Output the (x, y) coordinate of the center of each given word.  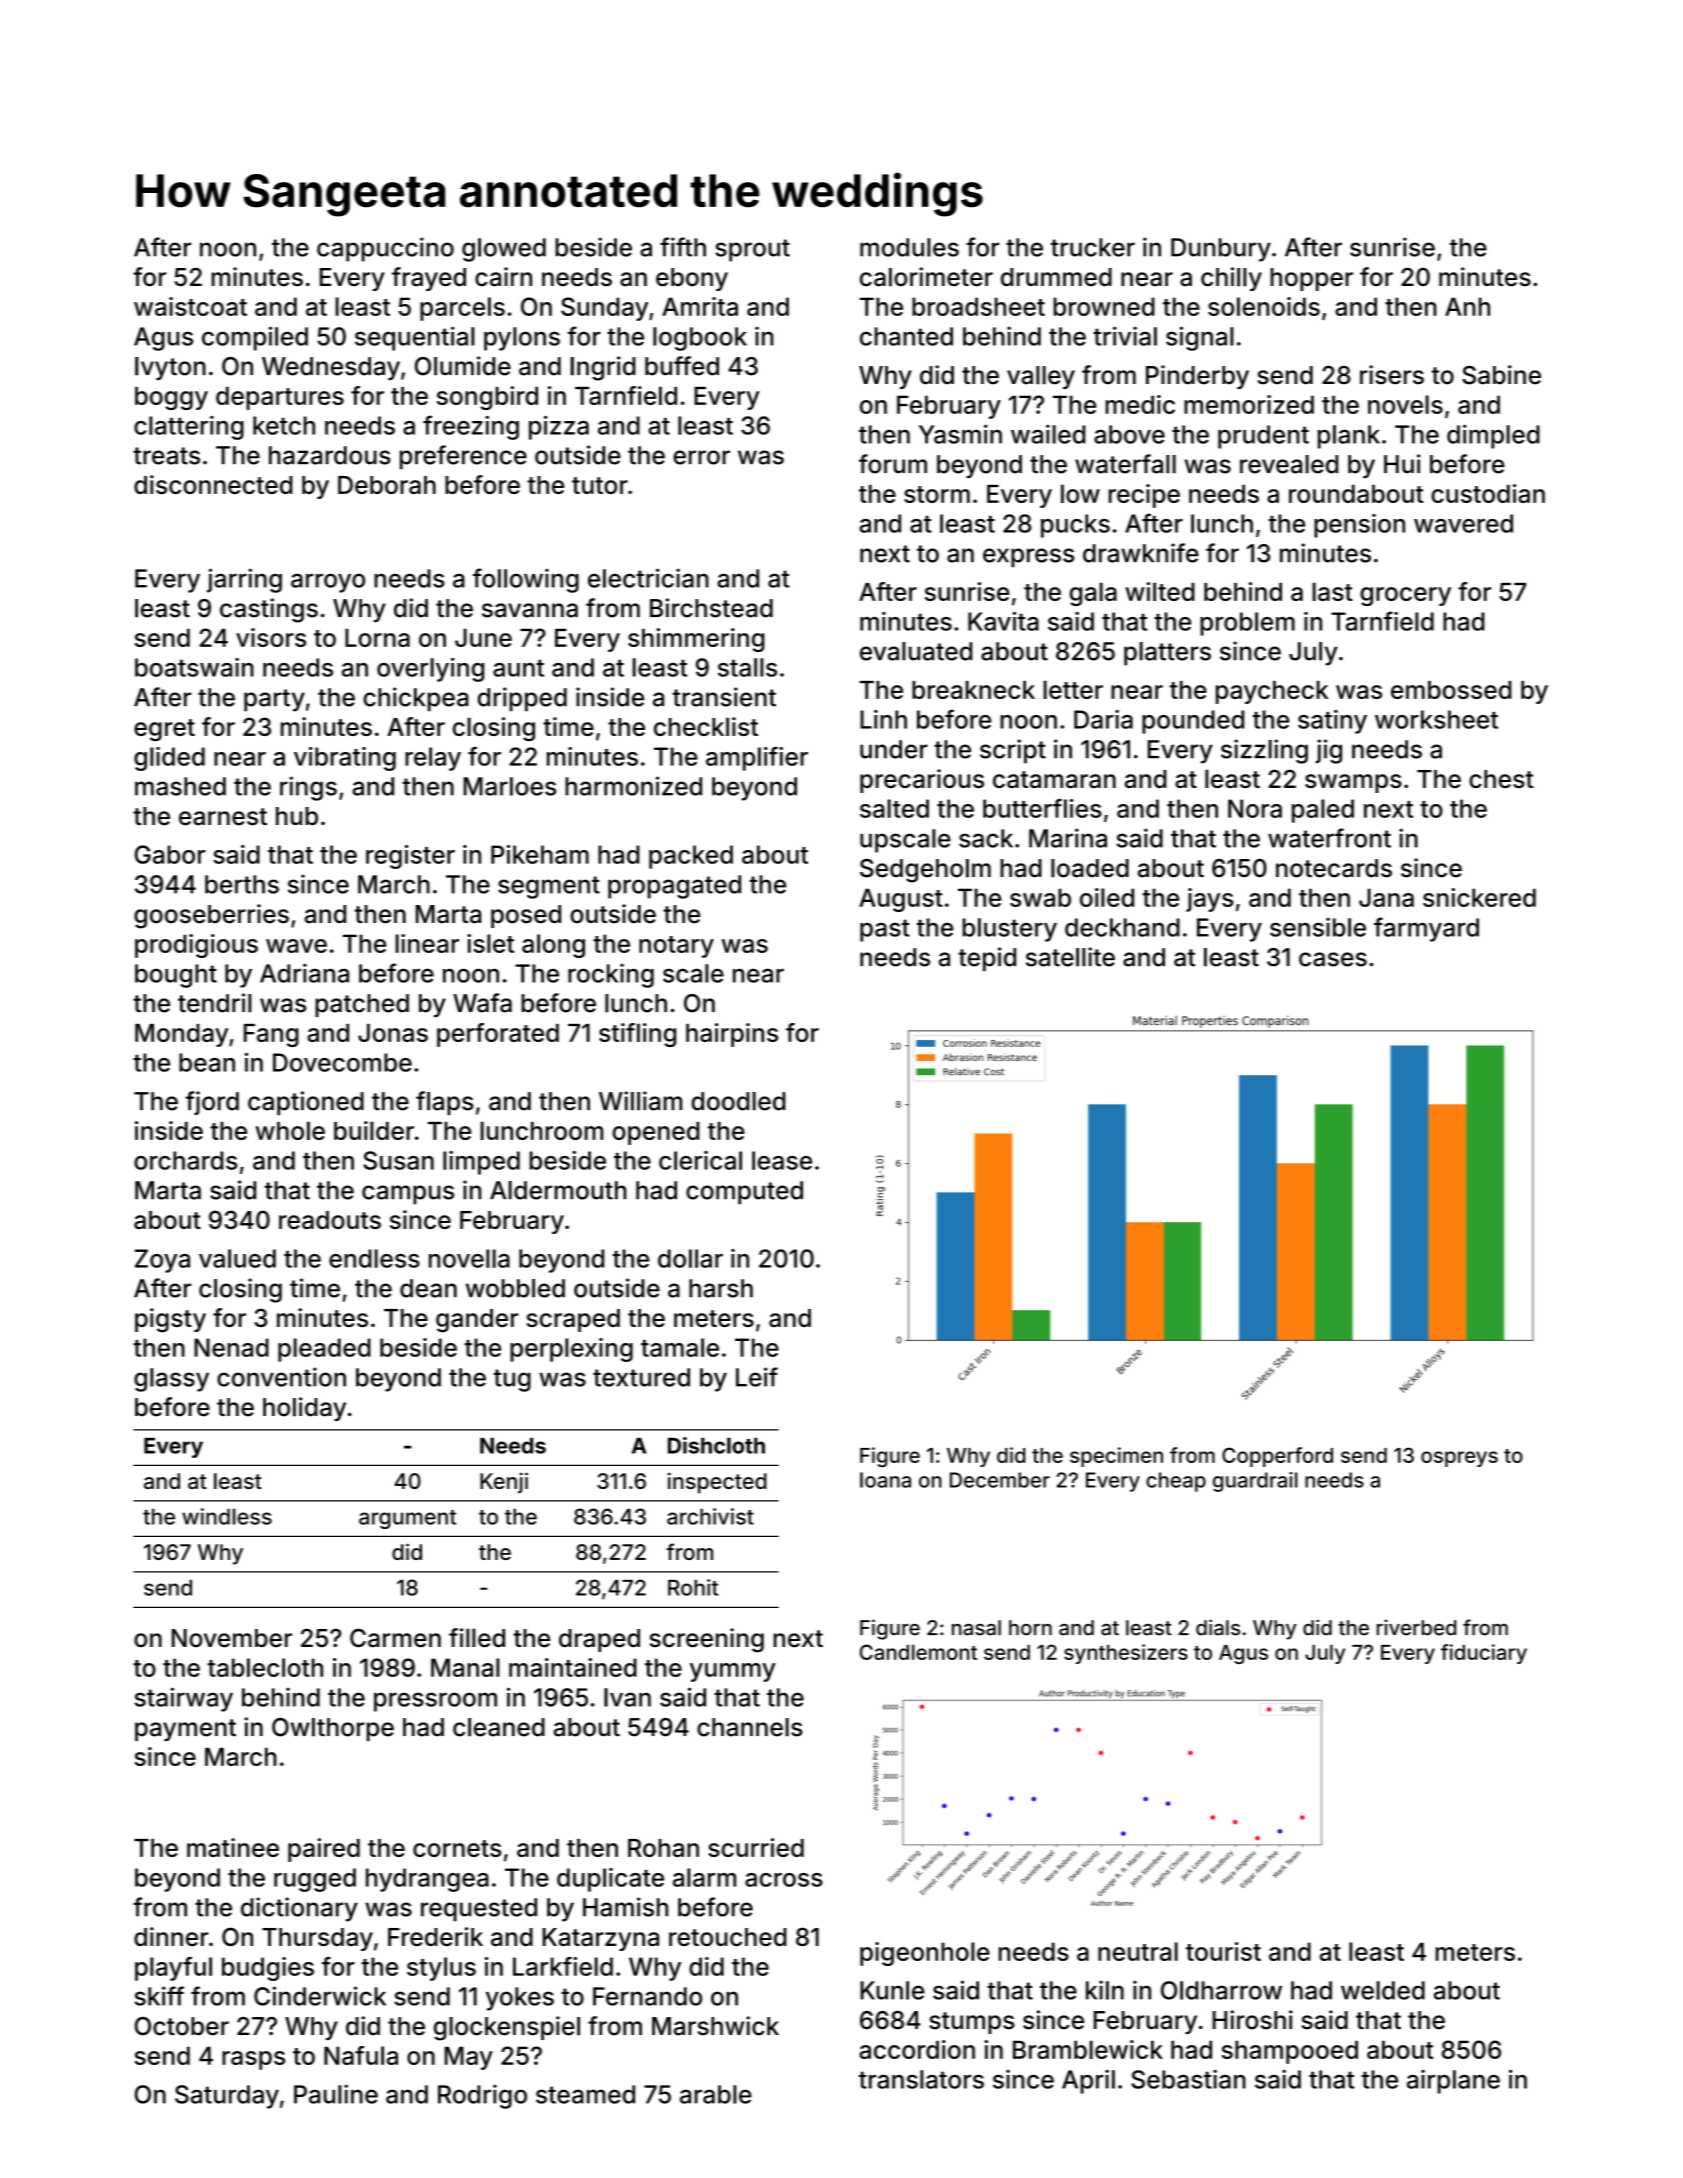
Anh (1467, 306)
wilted (1160, 591)
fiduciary (1484, 1654)
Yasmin (960, 434)
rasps (253, 2060)
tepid (987, 959)
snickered (1479, 897)
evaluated (916, 651)
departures (280, 398)
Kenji (504, 1483)
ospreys (1459, 1459)
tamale (680, 1347)
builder (374, 1130)
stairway (183, 1699)
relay (433, 759)
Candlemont (918, 1652)
